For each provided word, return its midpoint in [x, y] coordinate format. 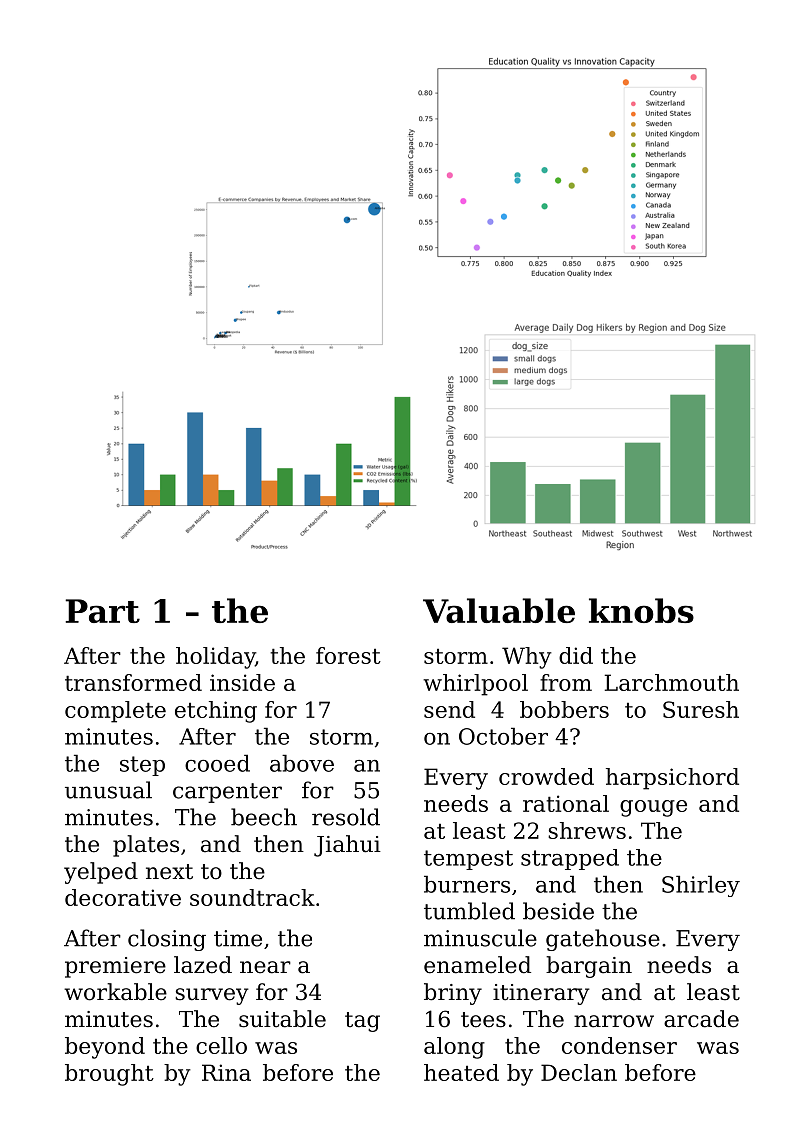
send [449, 709]
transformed [133, 682]
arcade [701, 1019]
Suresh [701, 709]
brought [109, 1075]
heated [461, 1072]
